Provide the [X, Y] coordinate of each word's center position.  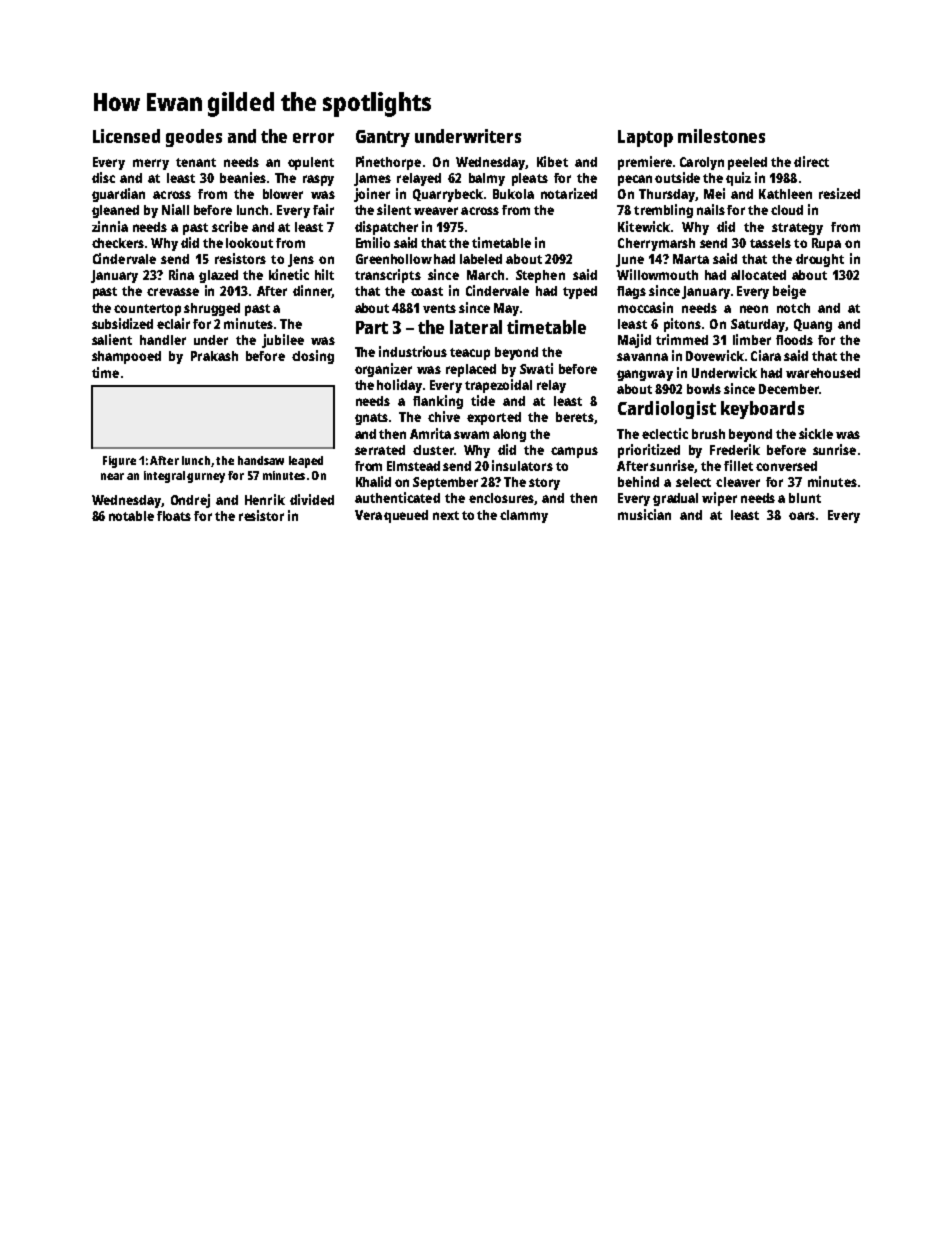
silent [394, 209]
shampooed [126, 357]
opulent [311, 163]
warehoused [823, 373]
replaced [471, 370]
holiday [399, 386]
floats [174, 516]
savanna [642, 357]
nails [711, 209]
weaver [436, 211]
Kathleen [785, 194]
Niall [175, 209]
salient [112, 339]
